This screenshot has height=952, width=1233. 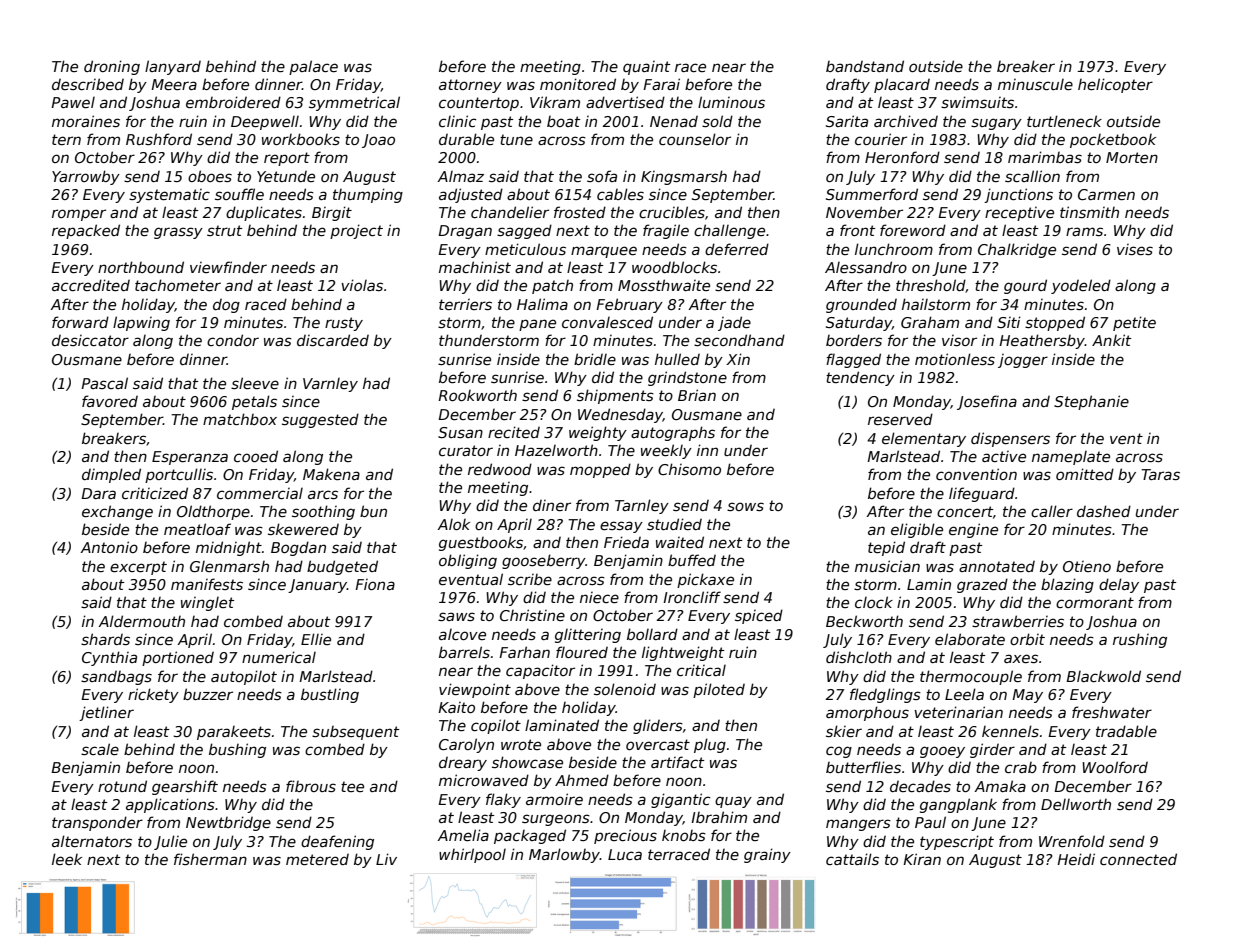 I want to click on excerpt, so click(x=138, y=568).
